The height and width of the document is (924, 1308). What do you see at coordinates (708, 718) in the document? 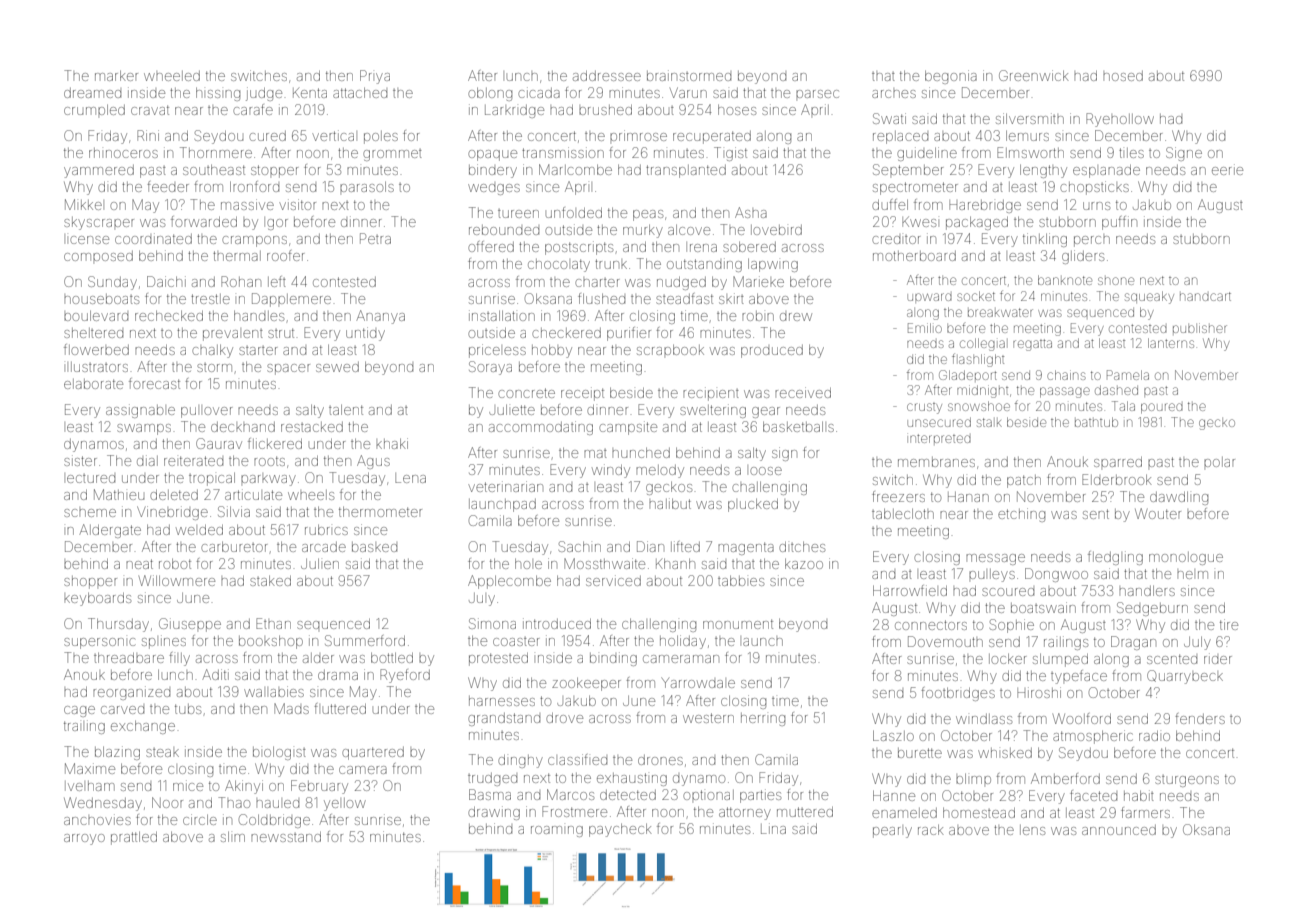
I see `western` at bounding box center [708, 718].
